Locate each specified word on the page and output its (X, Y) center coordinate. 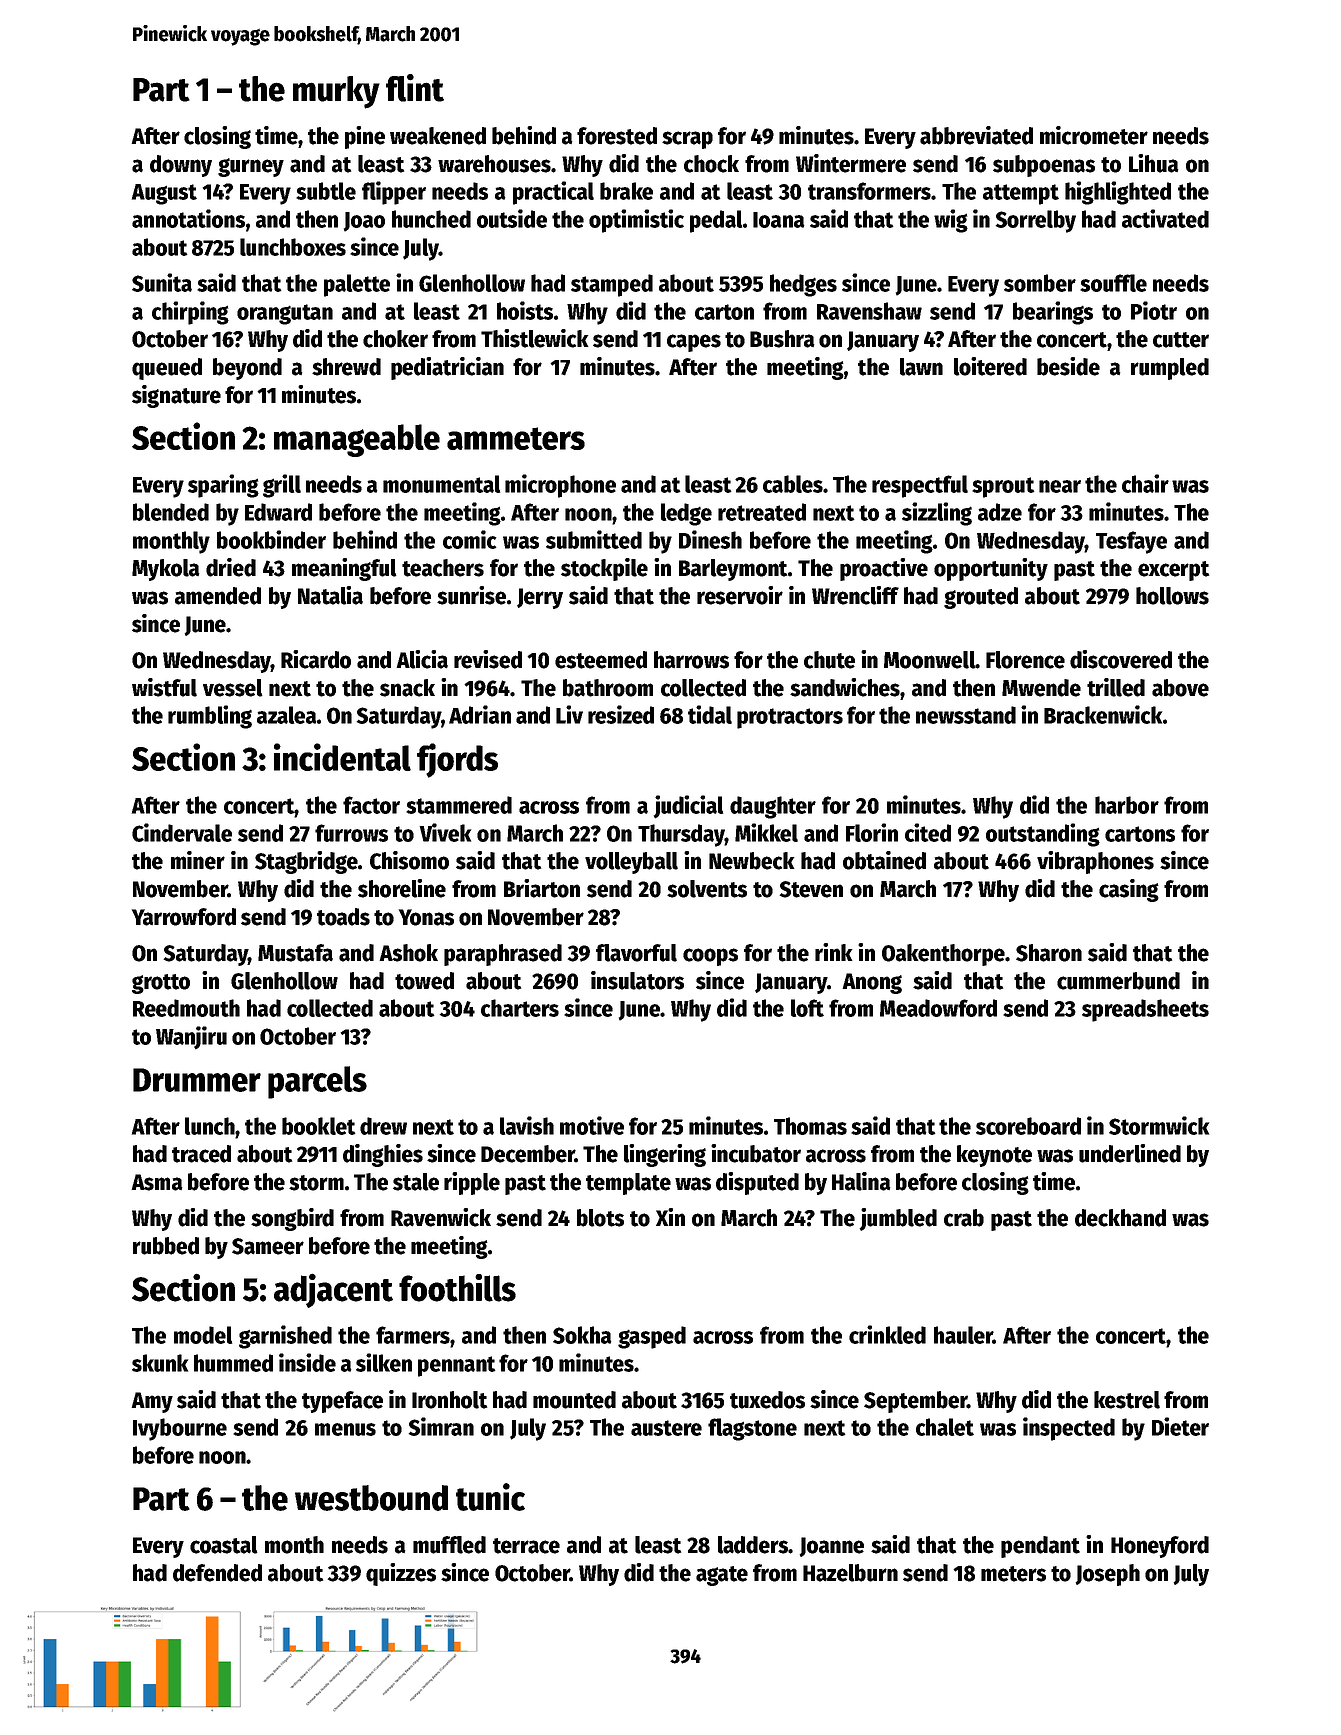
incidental (342, 757)
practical (553, 193)
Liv (569, 714)
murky (336, 92)
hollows (1172, 596)
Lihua (1154, 163)
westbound (371, 1498)
